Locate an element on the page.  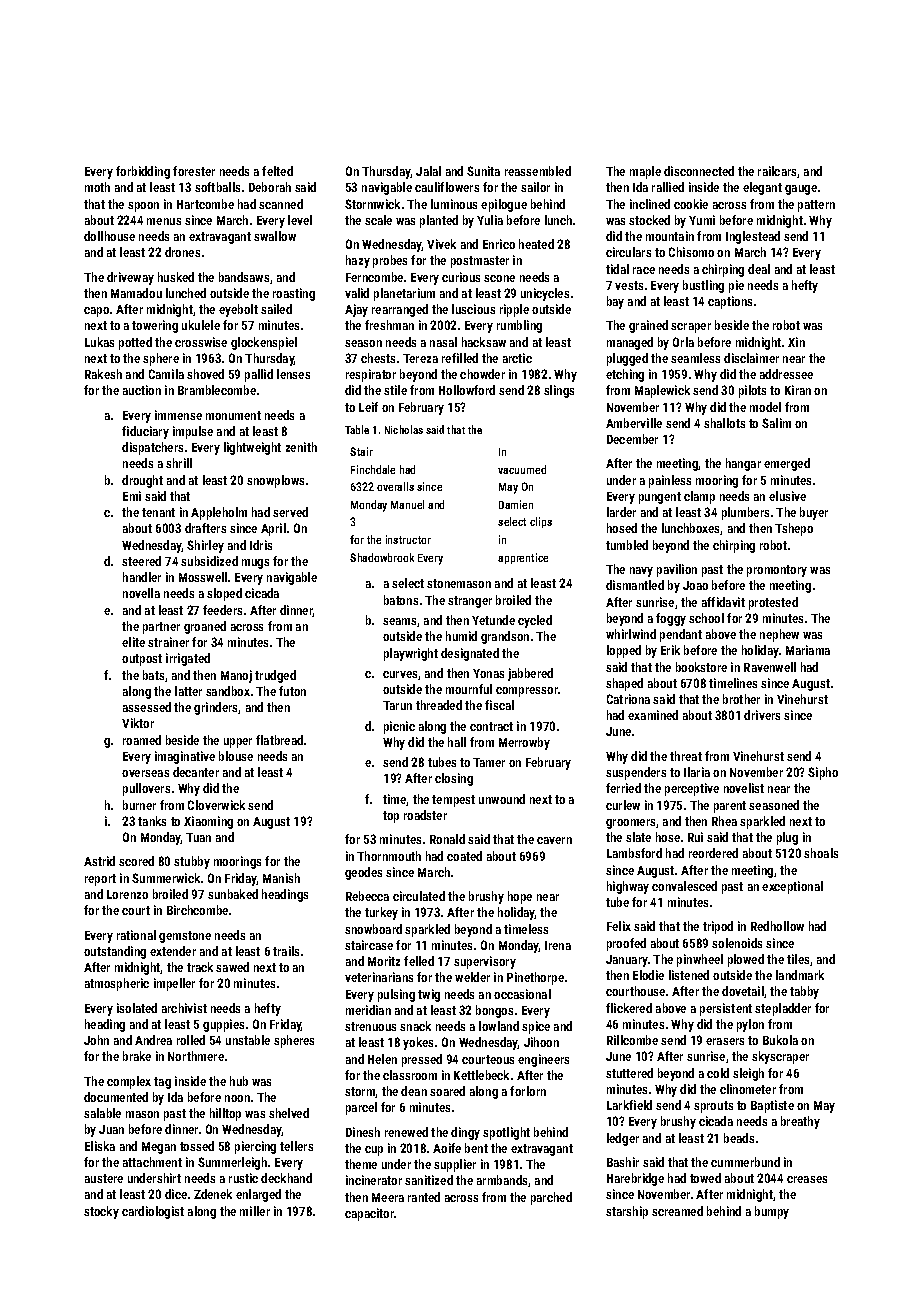
austere is located at coordinates (104, 1178).
